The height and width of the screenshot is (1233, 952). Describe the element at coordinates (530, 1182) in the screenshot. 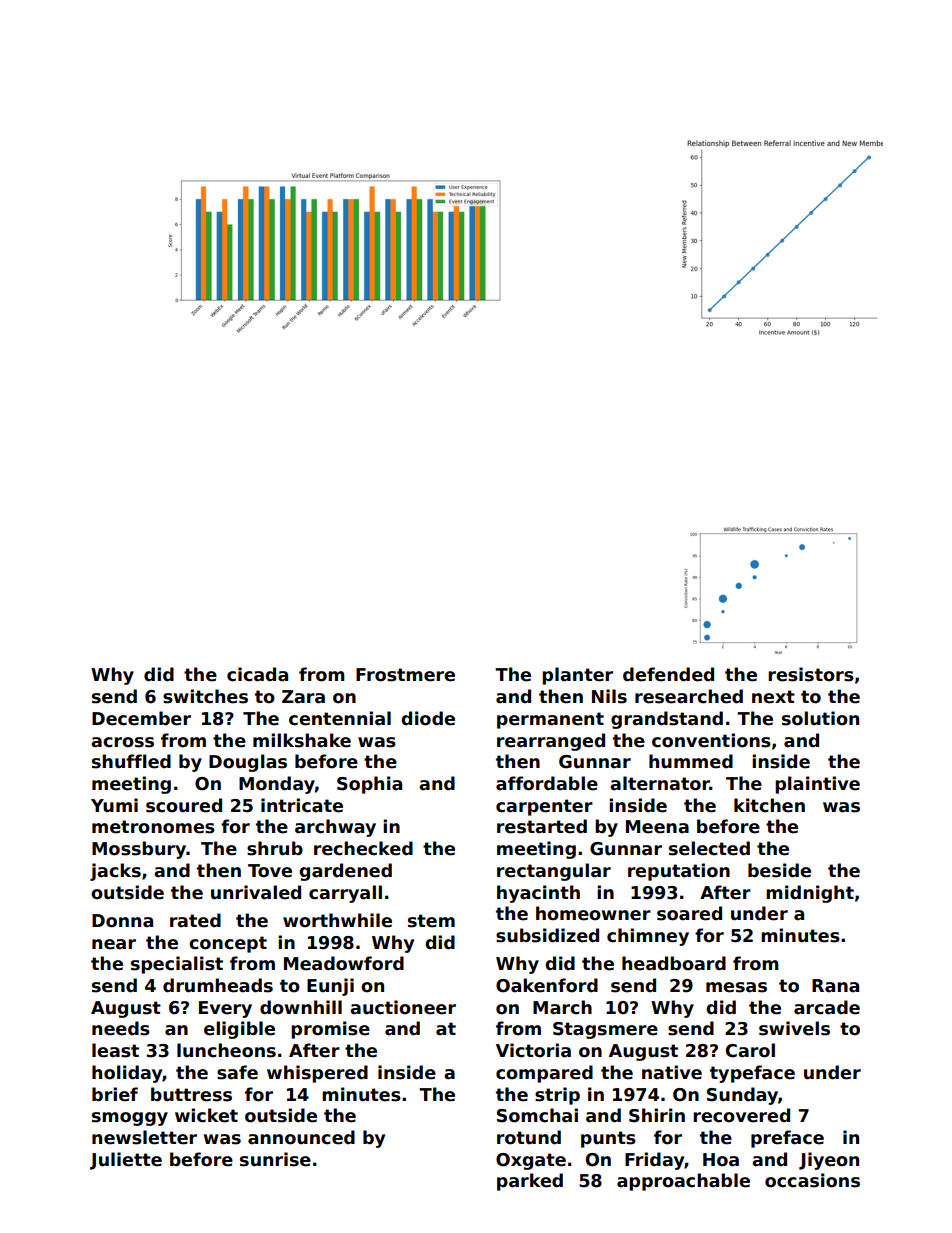

I see `parked` at that location.
